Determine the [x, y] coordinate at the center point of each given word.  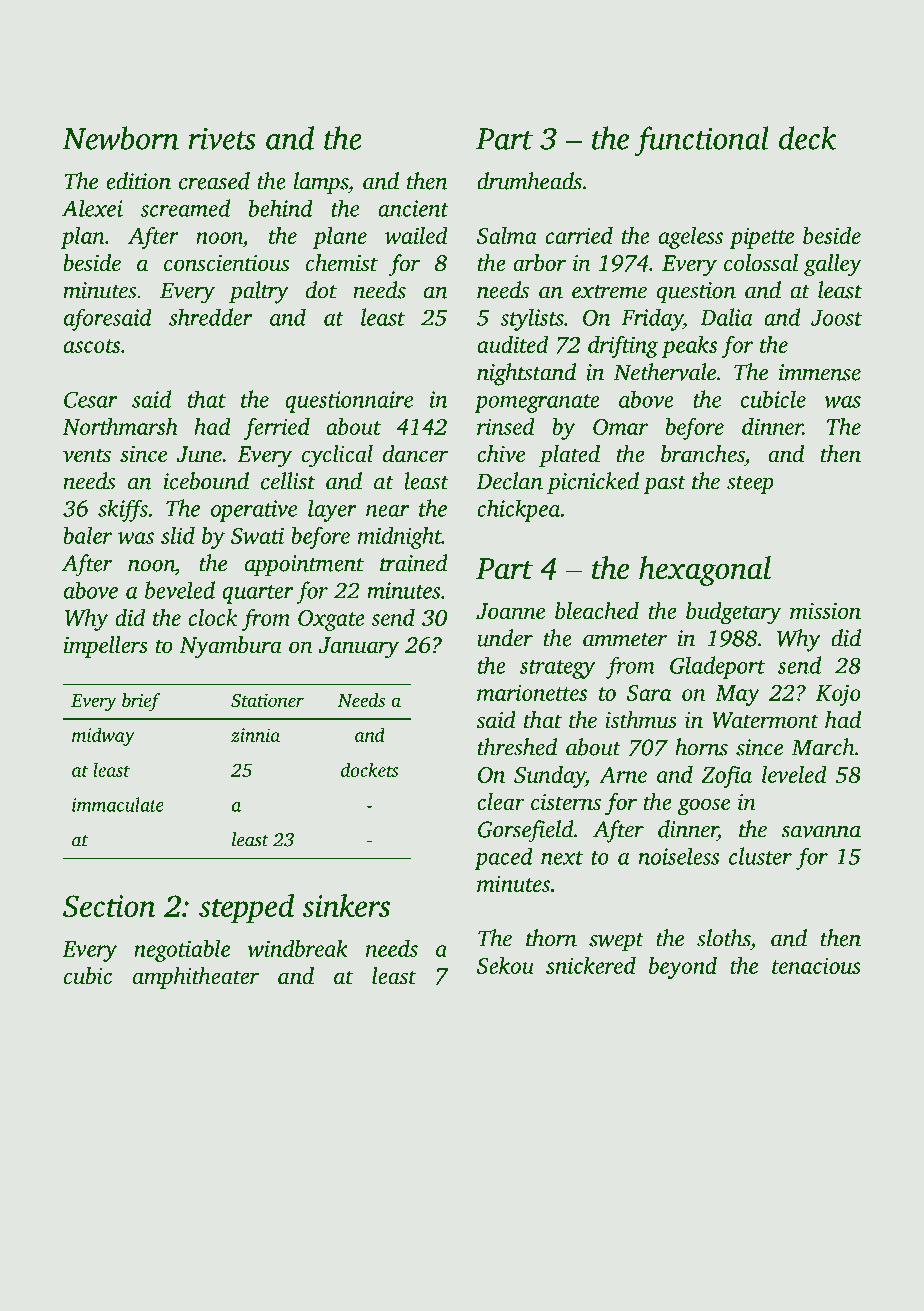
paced [504, 858]
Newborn [120, 138]
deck [808, 138]
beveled [180, 590]
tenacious [816, 965]
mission [825, 611]
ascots [92, 346]
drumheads [529, 181]
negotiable [182, 950]
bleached [597, 611]
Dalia [726, 317]
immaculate [118, 804]
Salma [506, 235]
